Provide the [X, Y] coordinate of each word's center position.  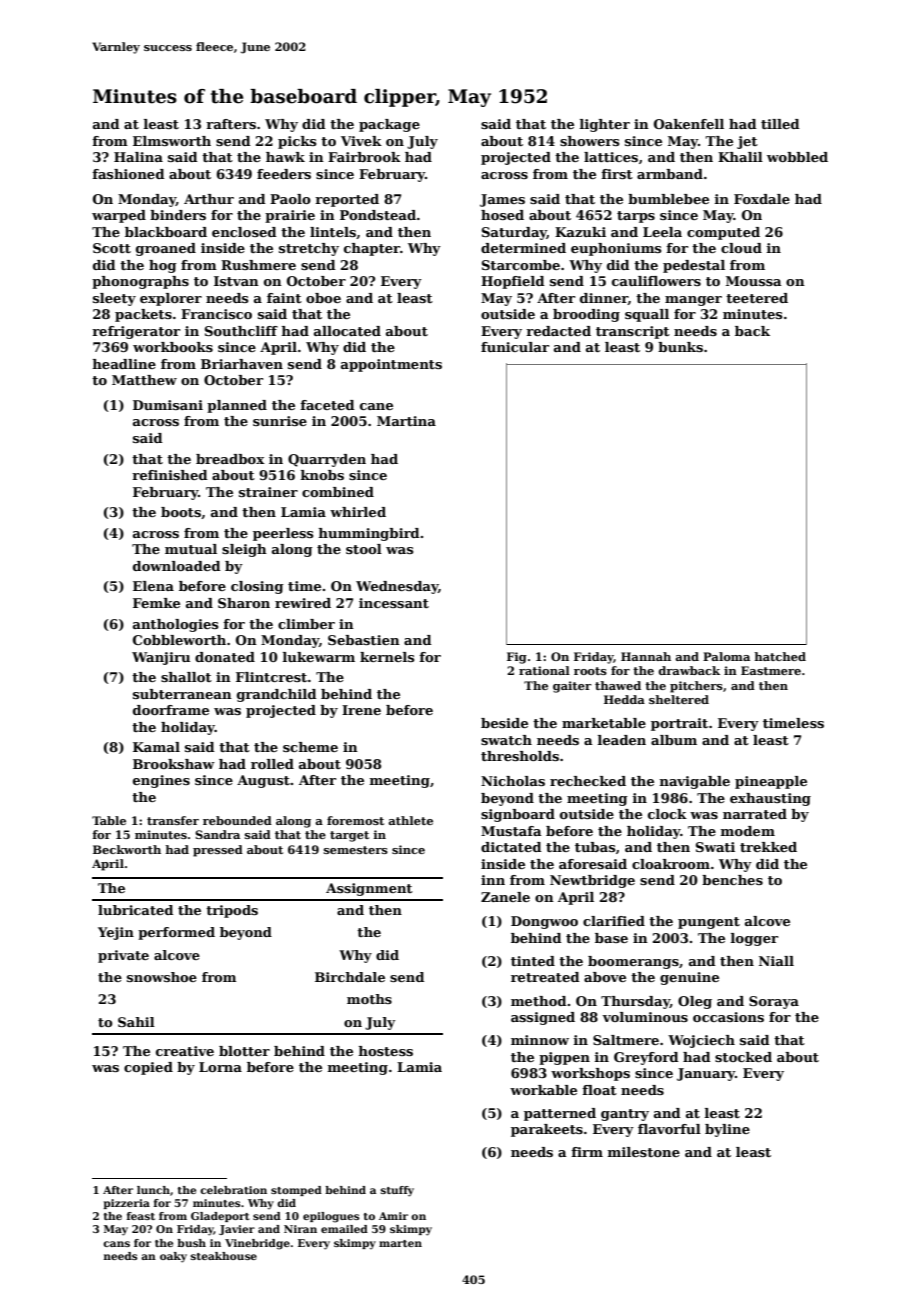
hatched [780, 656]
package [389, 125]
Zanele [505, 897]
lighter [605, 125]
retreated [545, 977]
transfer [173, 820]
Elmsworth [172, 141]
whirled [358, 512]
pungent [709, 923]
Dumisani [168, 405]
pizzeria [127, 1204]
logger [754, 939]
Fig [517, 658]
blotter [244, 1051]
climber [306, 624]
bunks [680, 347]
